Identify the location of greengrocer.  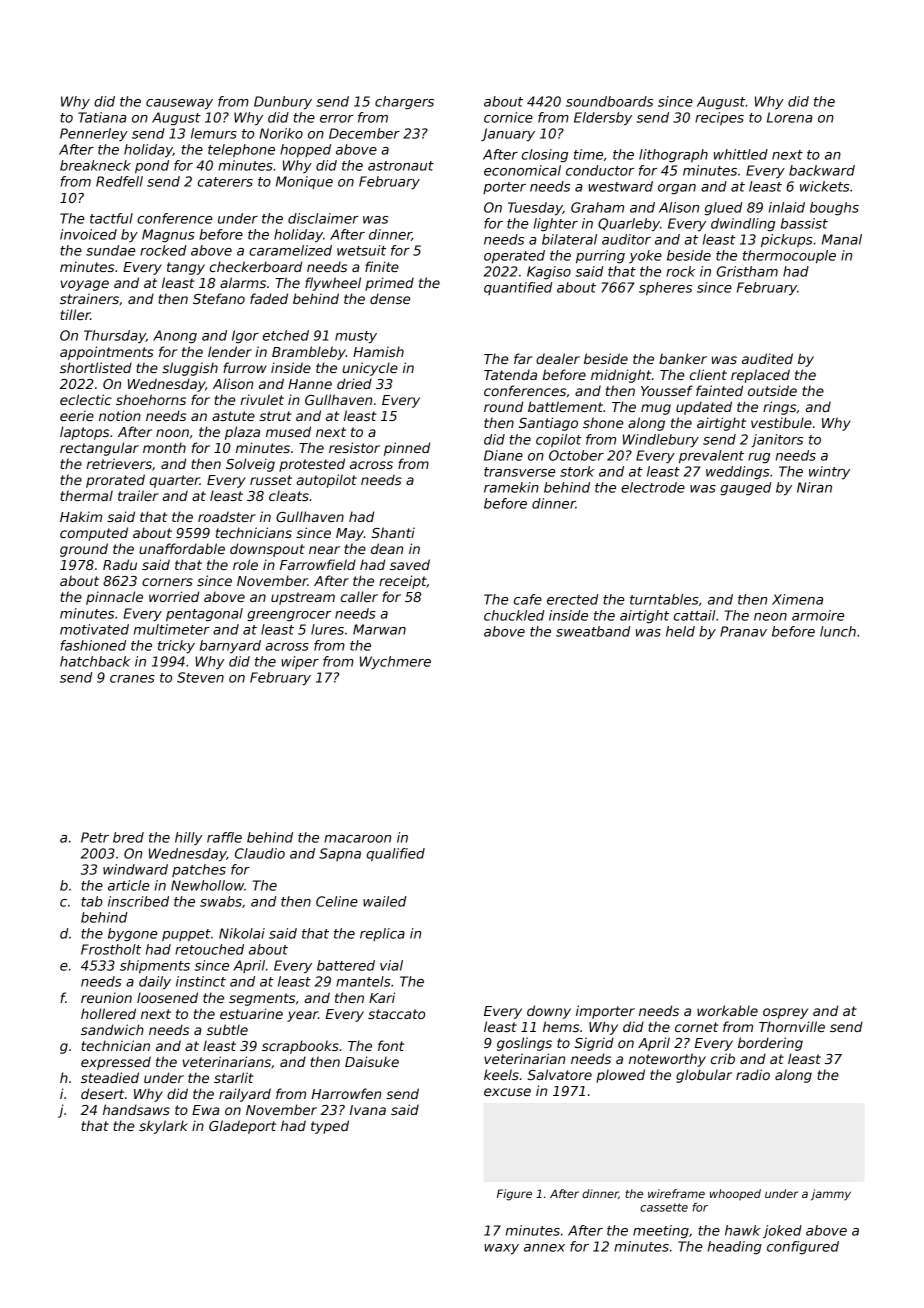
(289, 616).
